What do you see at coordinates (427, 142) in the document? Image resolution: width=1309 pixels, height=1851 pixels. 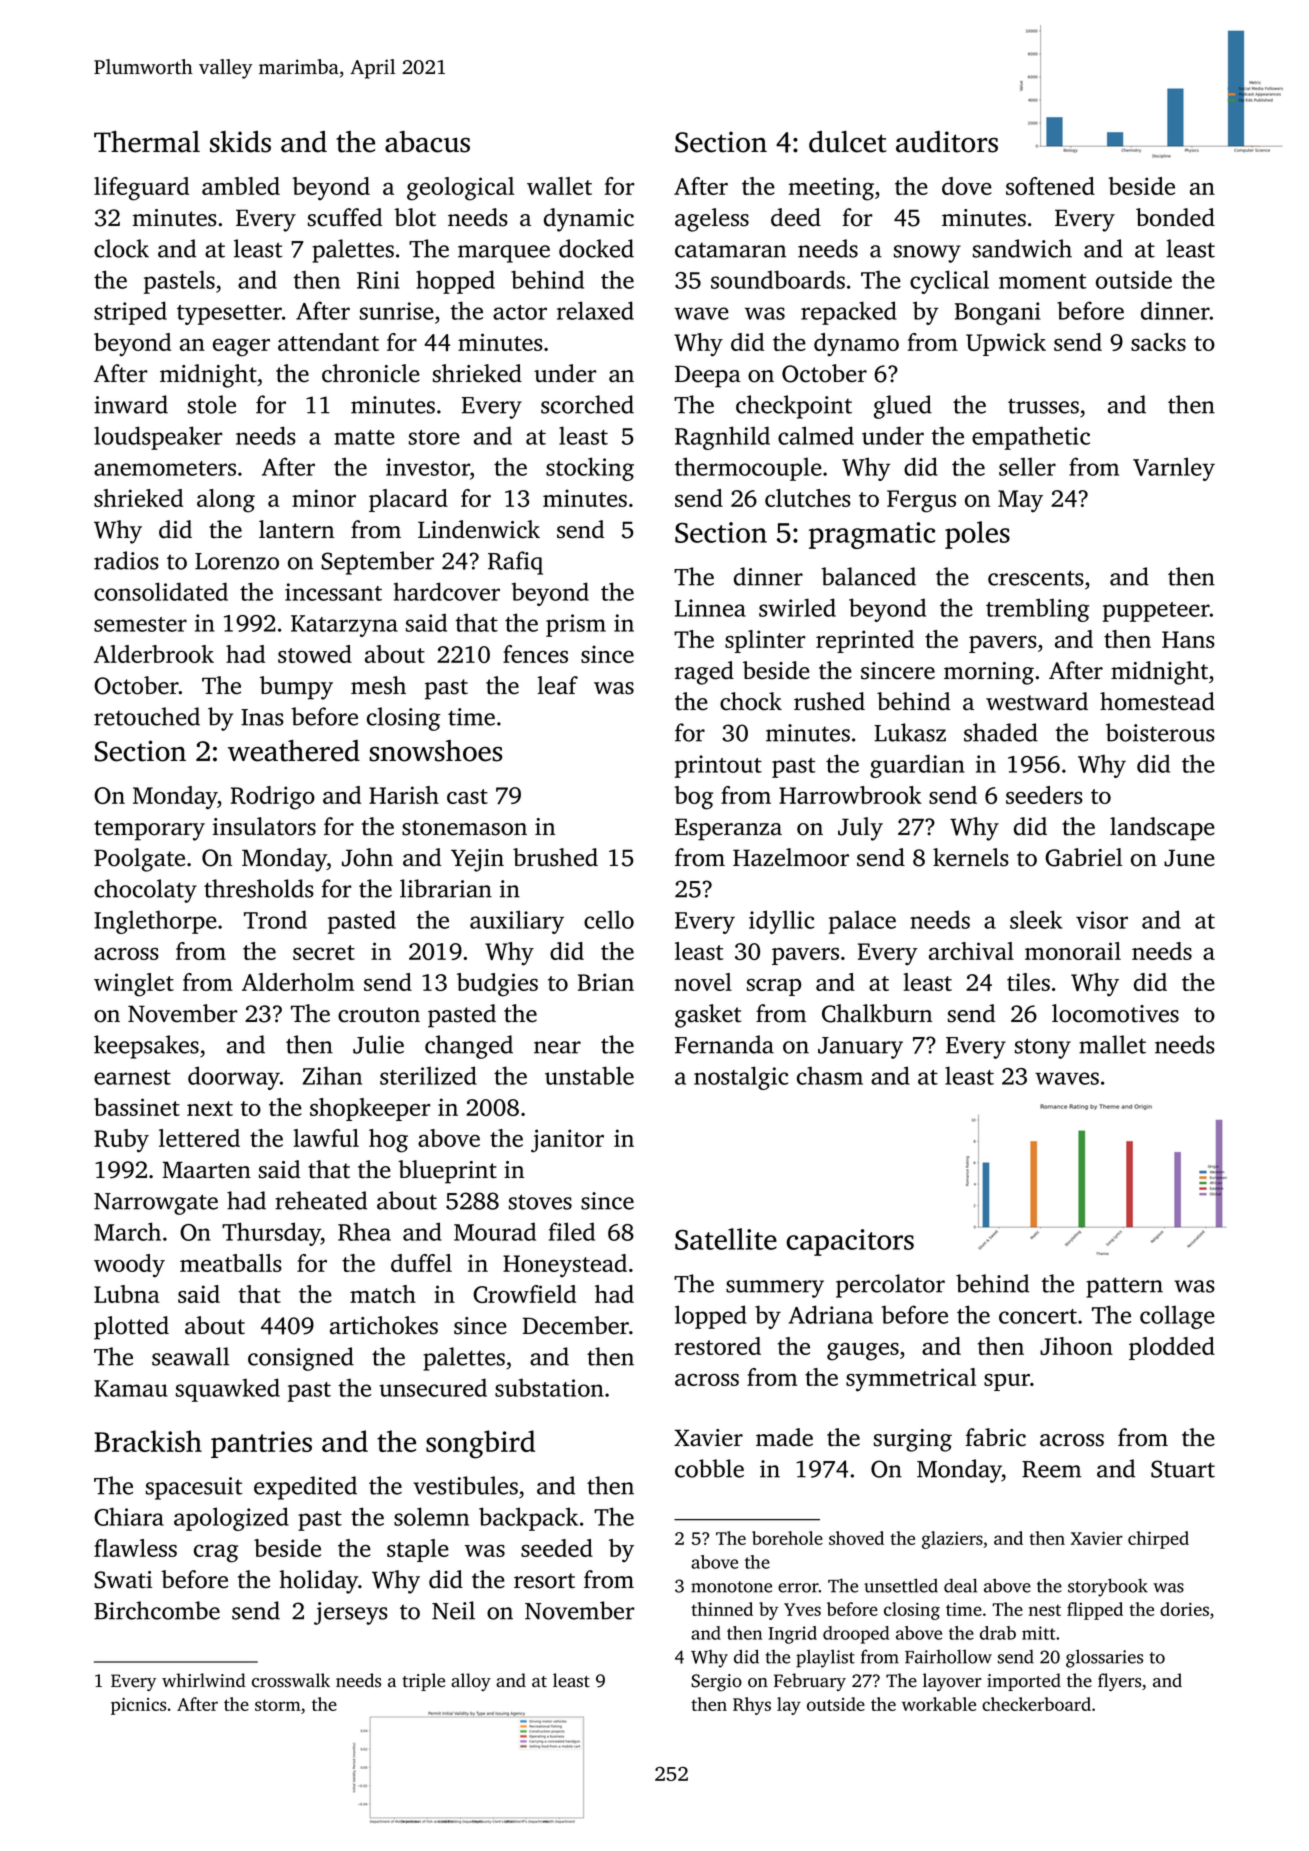 I see `abacus` at bounding box center [427, 142].
